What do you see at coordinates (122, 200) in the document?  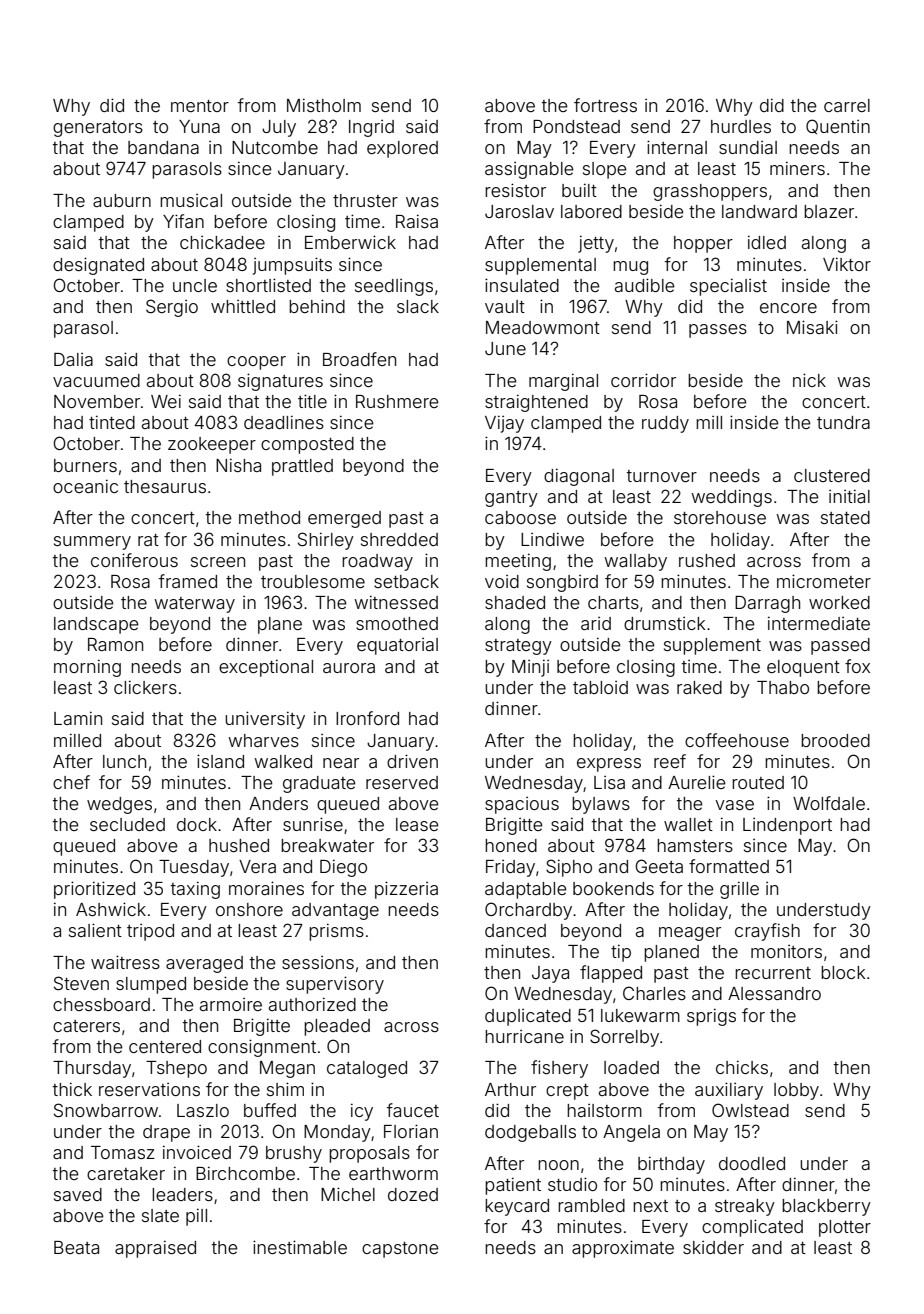 I see `auburn` at bounding box center [122, 200].
